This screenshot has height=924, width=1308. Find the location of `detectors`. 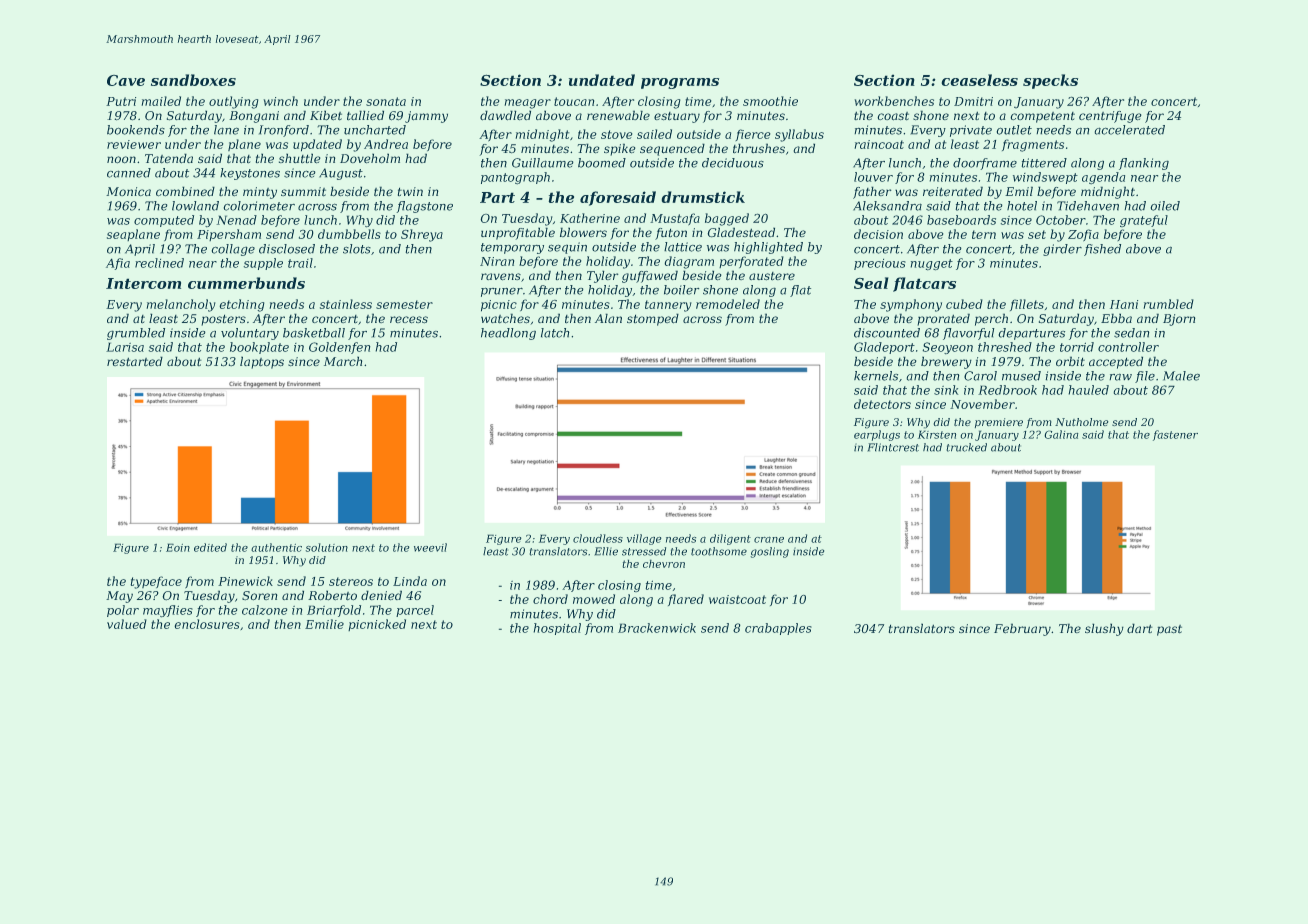

detectors is located at coordinates (882, 404).
